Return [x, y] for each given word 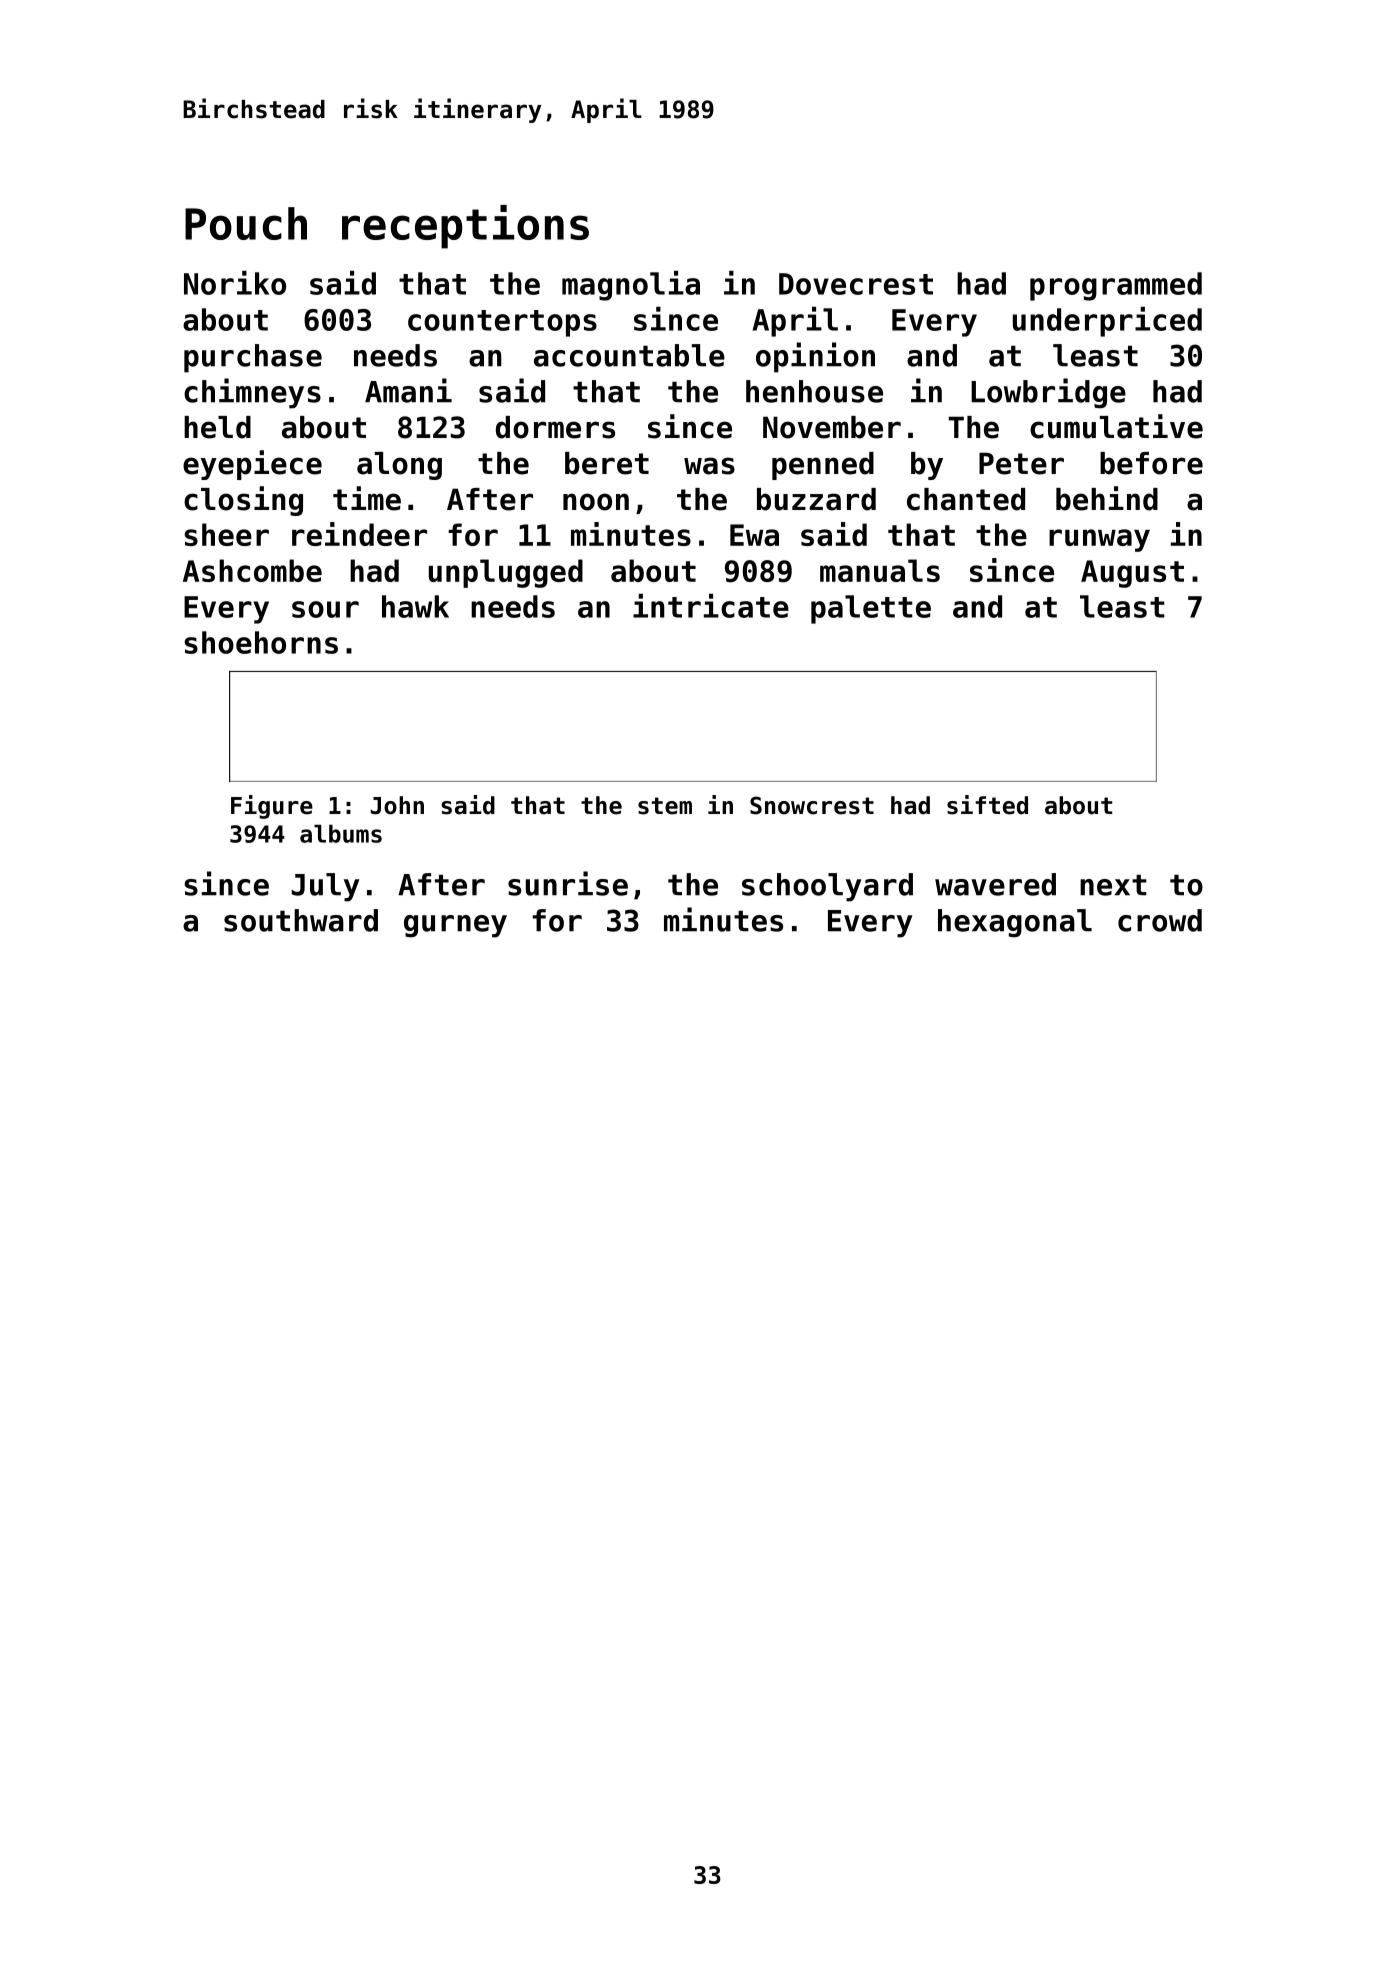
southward [301, 920]
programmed [1116, 286]
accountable [629, 355]
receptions [465, 227]
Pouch [246, 223]
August [1132, 574]
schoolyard [827, 887]
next [1113, 885]
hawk [415, 606]
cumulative [1116, 426]
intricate [711, 606]
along [399, 466]
